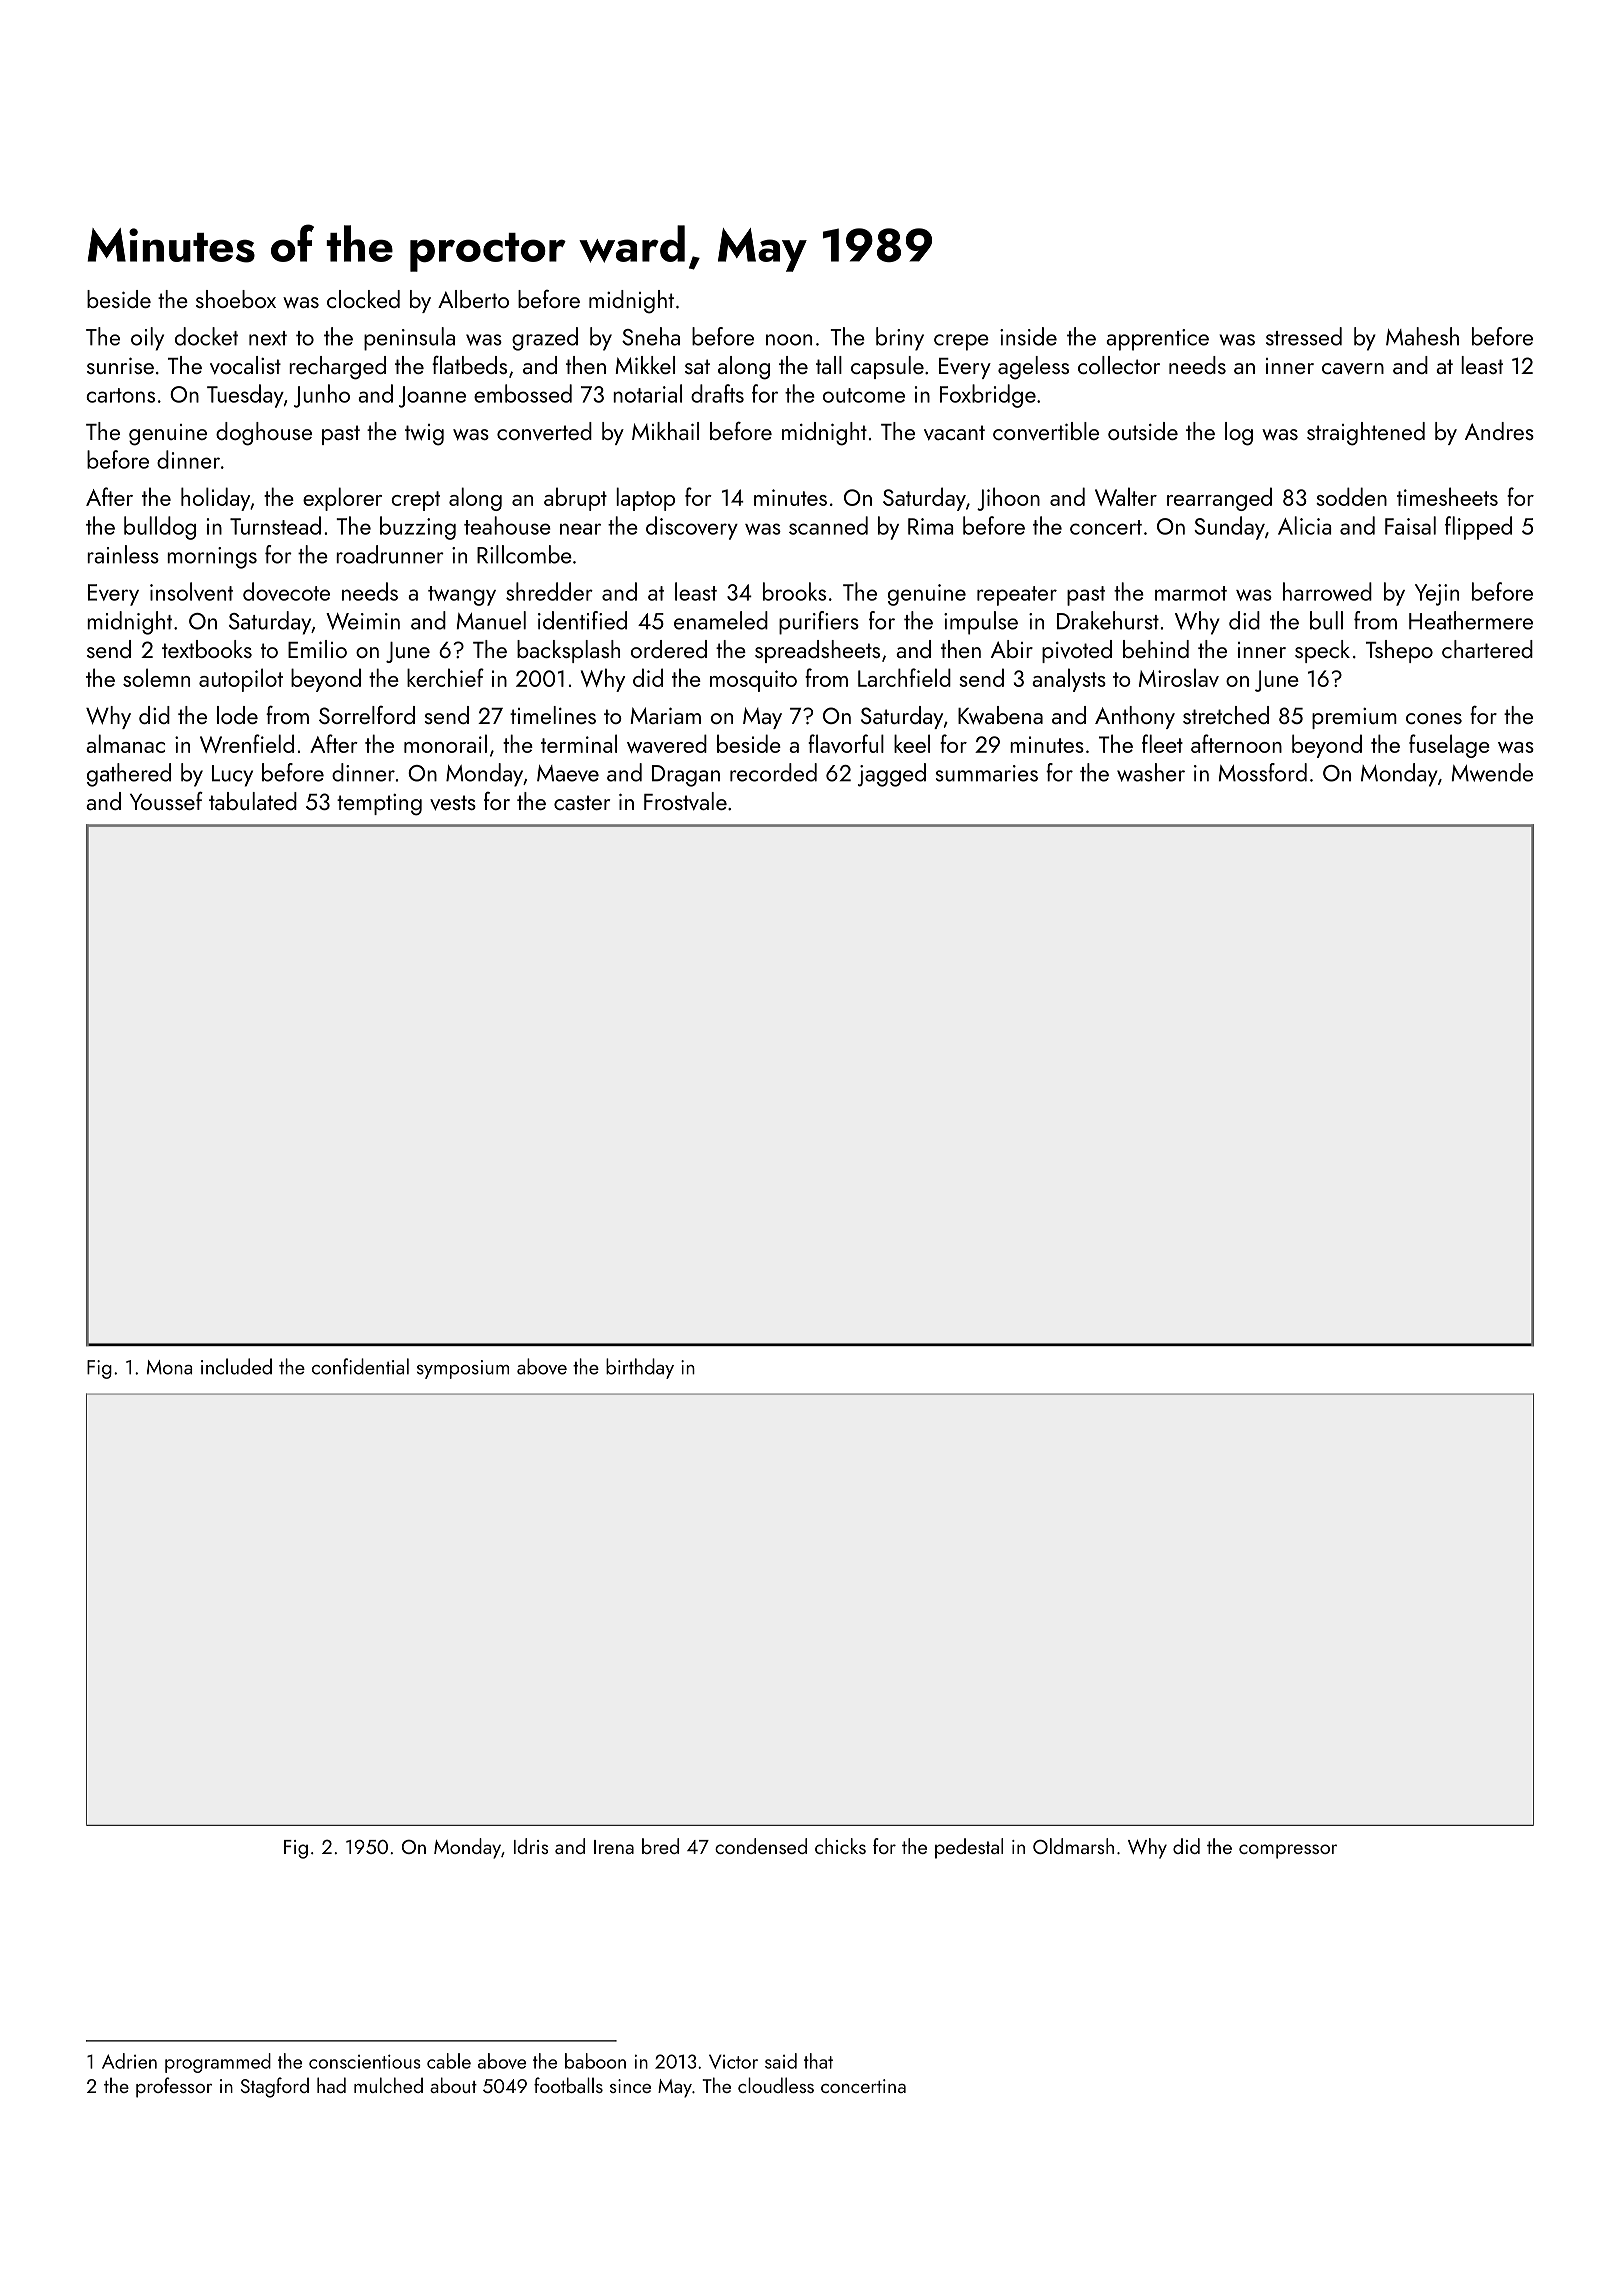 Image resolution: width=1620 pixels, height=2292 pixels. Describe the element at coordinates (215, 499) in the document. I see `holiday` at that location.
